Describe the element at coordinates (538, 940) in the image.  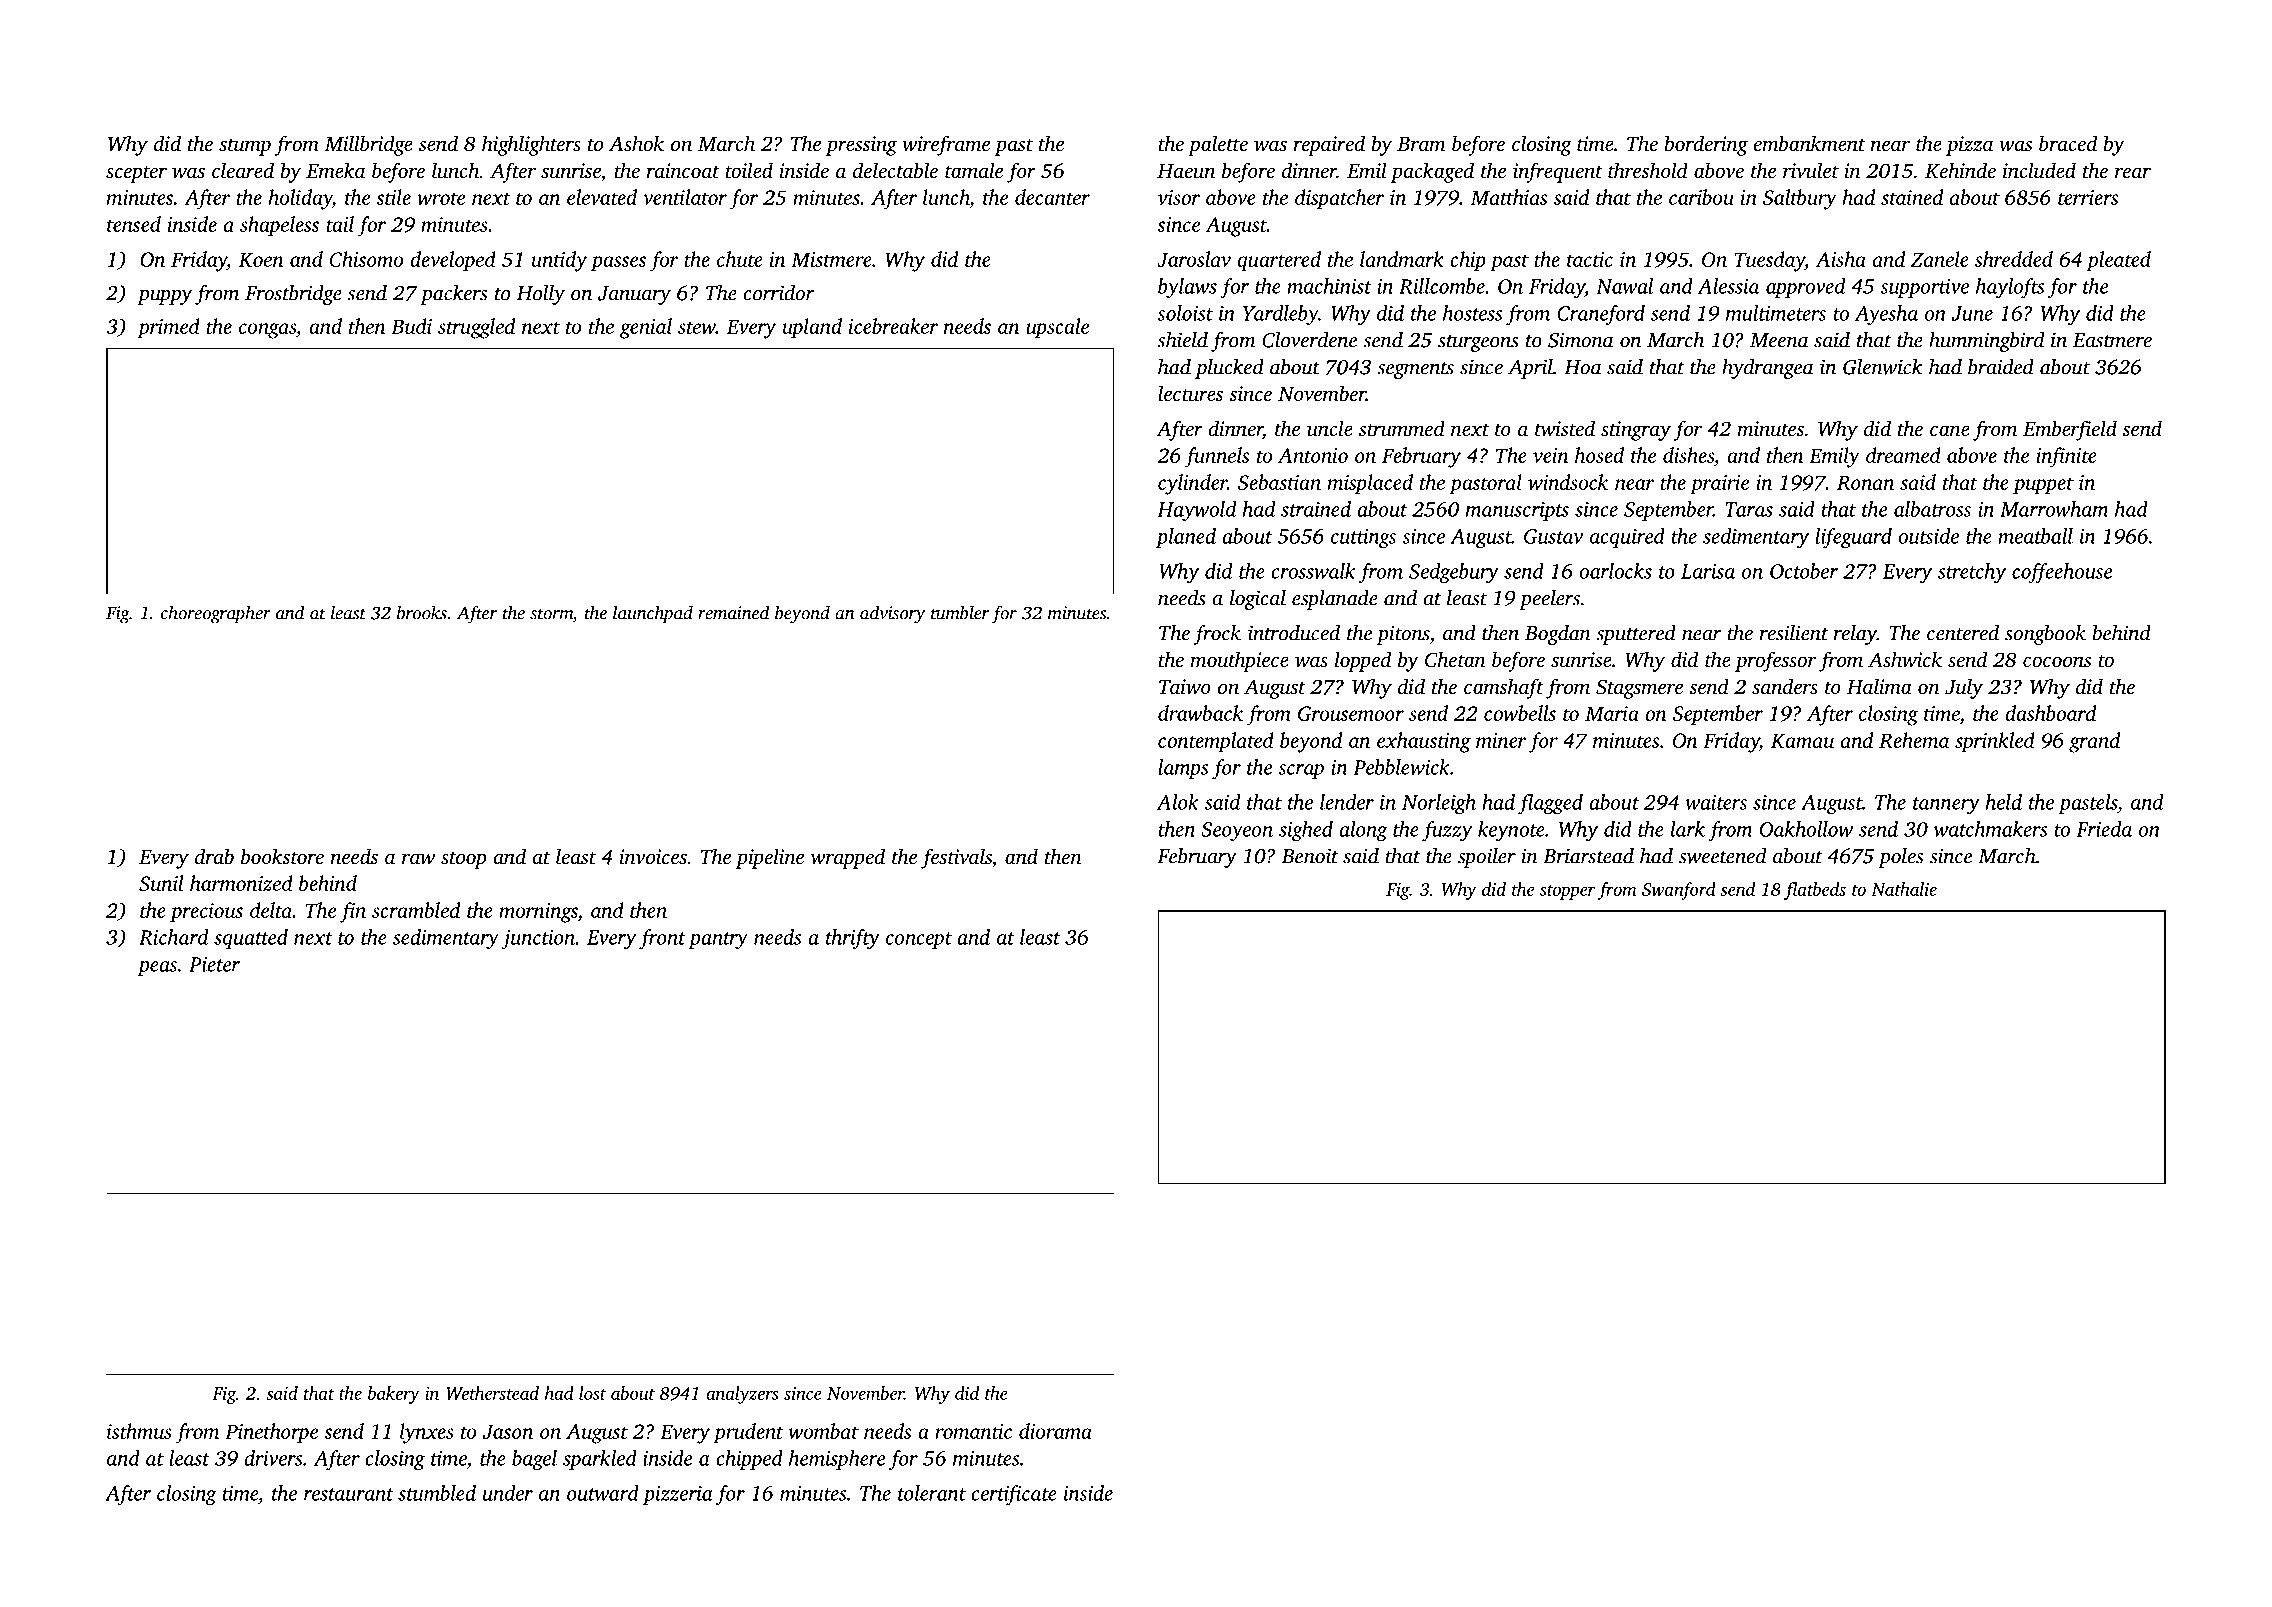
I see `junction` at that location.
